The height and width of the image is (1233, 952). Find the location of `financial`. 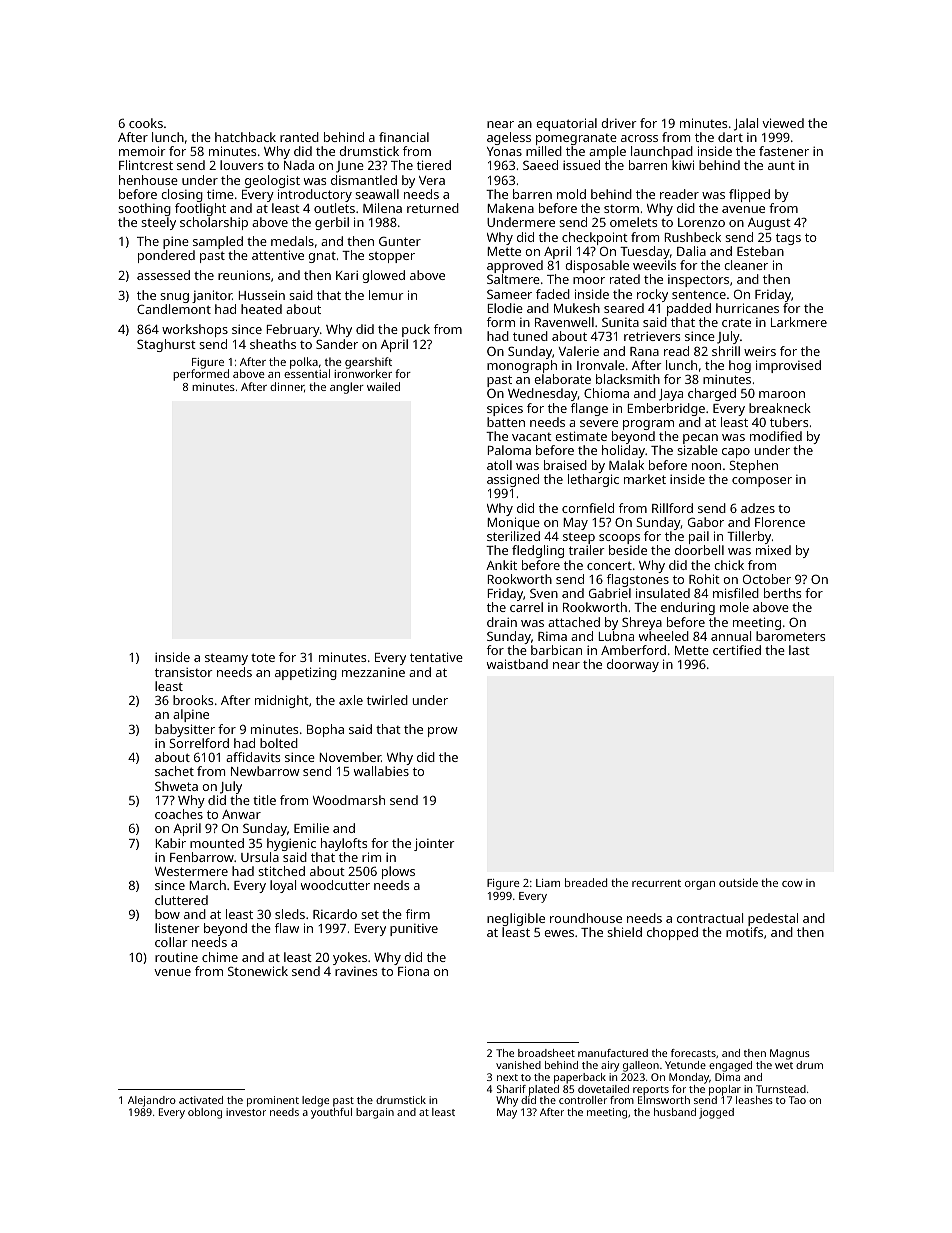

financial is located at coordinates (404, 137).
